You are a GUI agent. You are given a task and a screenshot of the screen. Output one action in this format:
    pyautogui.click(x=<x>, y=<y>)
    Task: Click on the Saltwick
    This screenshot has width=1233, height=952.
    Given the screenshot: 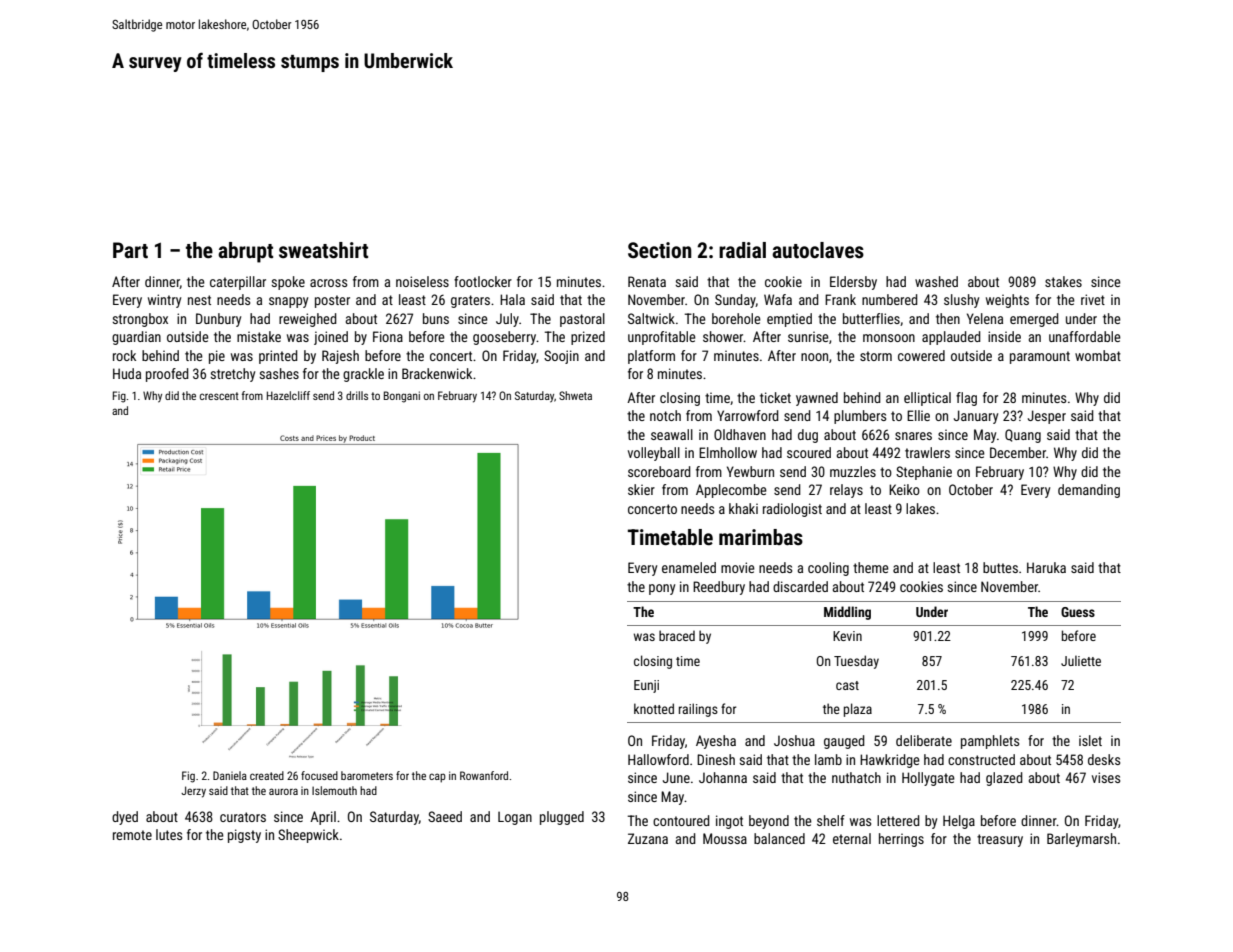 What is the action you would take?
    pyautogui.click(x=651, y=318)
